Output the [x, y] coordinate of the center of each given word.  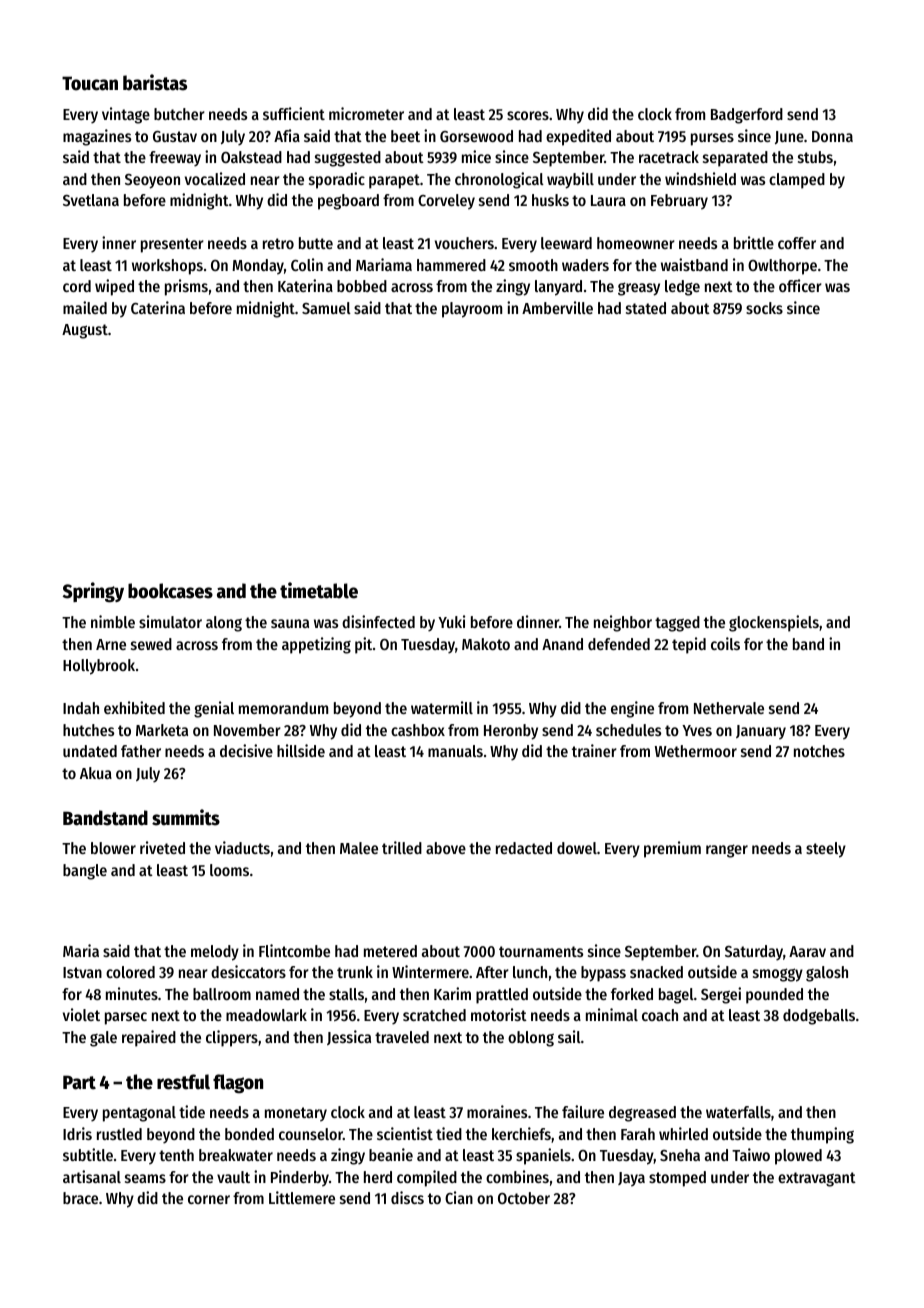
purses [712, 139]
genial [214, 709]
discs [407, 1197]
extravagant [817, 1179]
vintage [126, 115]
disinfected [378, 621]
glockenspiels [774, 623]
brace [80, 1198]
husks [550, 200]
